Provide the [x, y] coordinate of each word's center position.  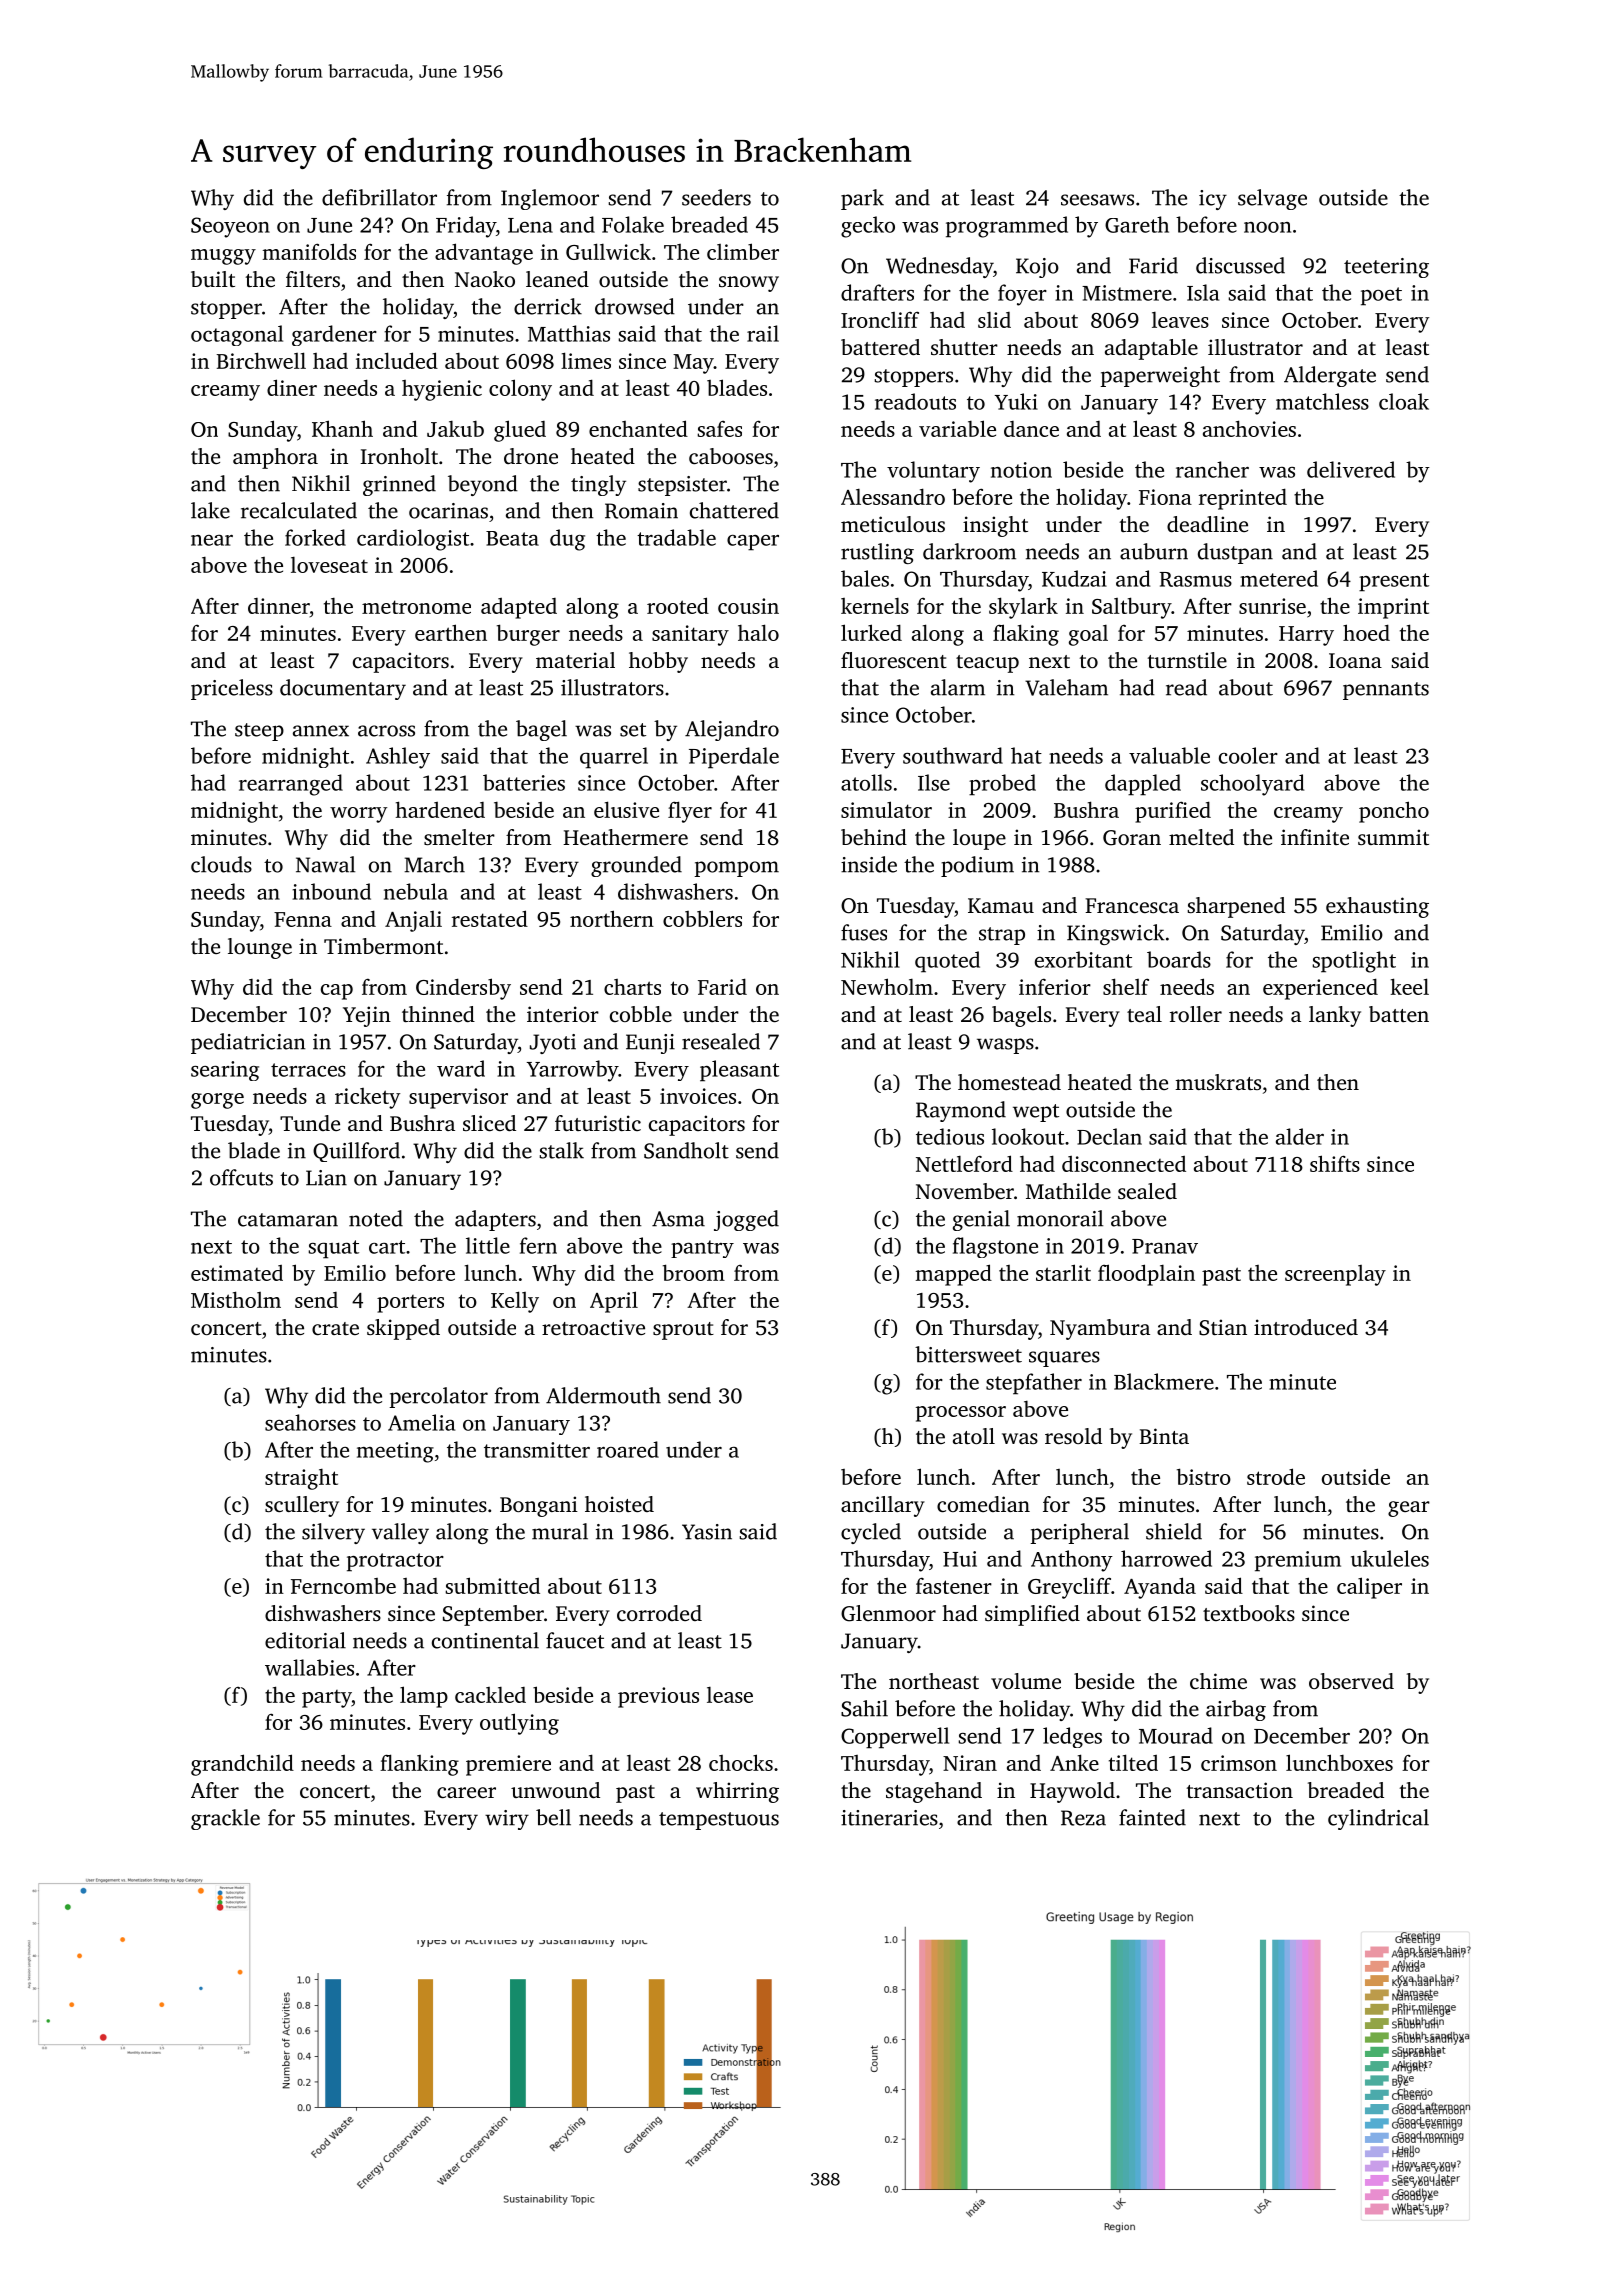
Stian [1223, 1327]
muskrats [1218, 1082]
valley [400, 1533]
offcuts [241, 1177]
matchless [1322, 401]
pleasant [739, 1071]
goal [1088, 635]
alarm [958, 687]
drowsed [635, 306]
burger [528, 635]
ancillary [883, 1506]
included [397, 360]
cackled [490, 1695]
